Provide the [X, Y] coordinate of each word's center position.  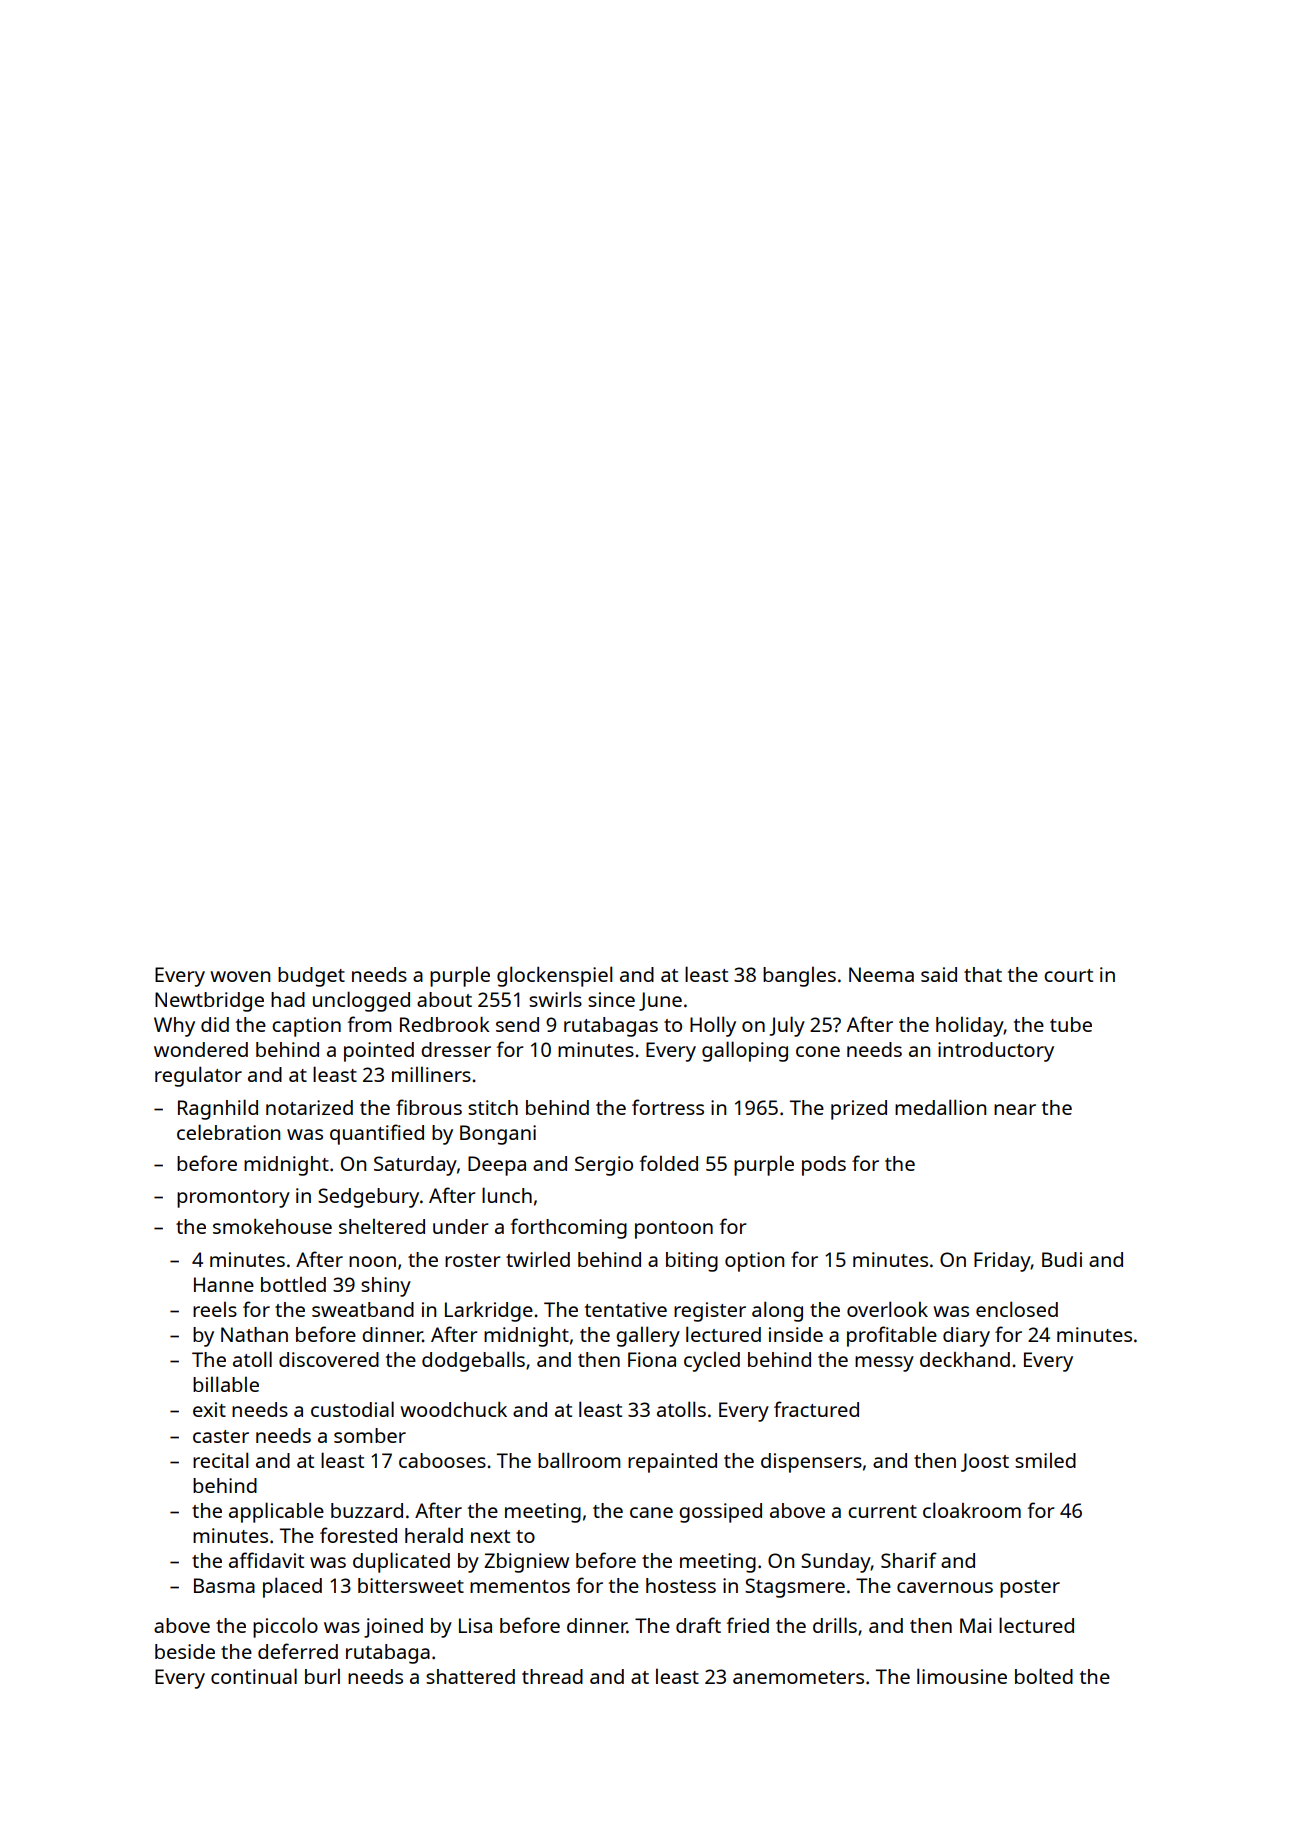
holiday [970, 1026]
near [1015, 1109]
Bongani [498, 1135]
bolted [1044, 1676]
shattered [470, 1676]
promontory [233, 1199]
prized [859, 1110]
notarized [309, 1107]
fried [748, 1625]
